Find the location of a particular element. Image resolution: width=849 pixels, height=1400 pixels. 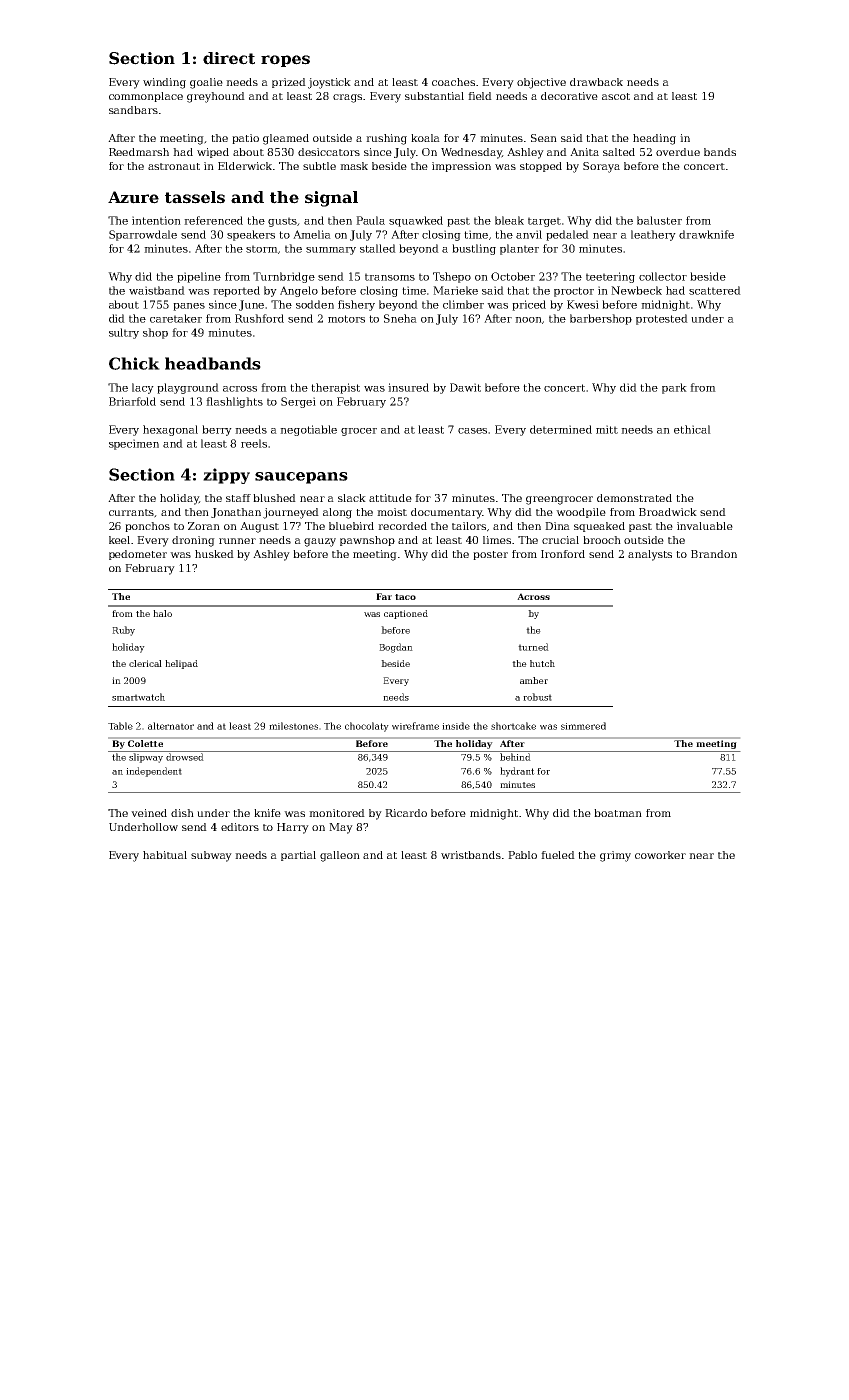

planter is located at coordinates (519, 249).
